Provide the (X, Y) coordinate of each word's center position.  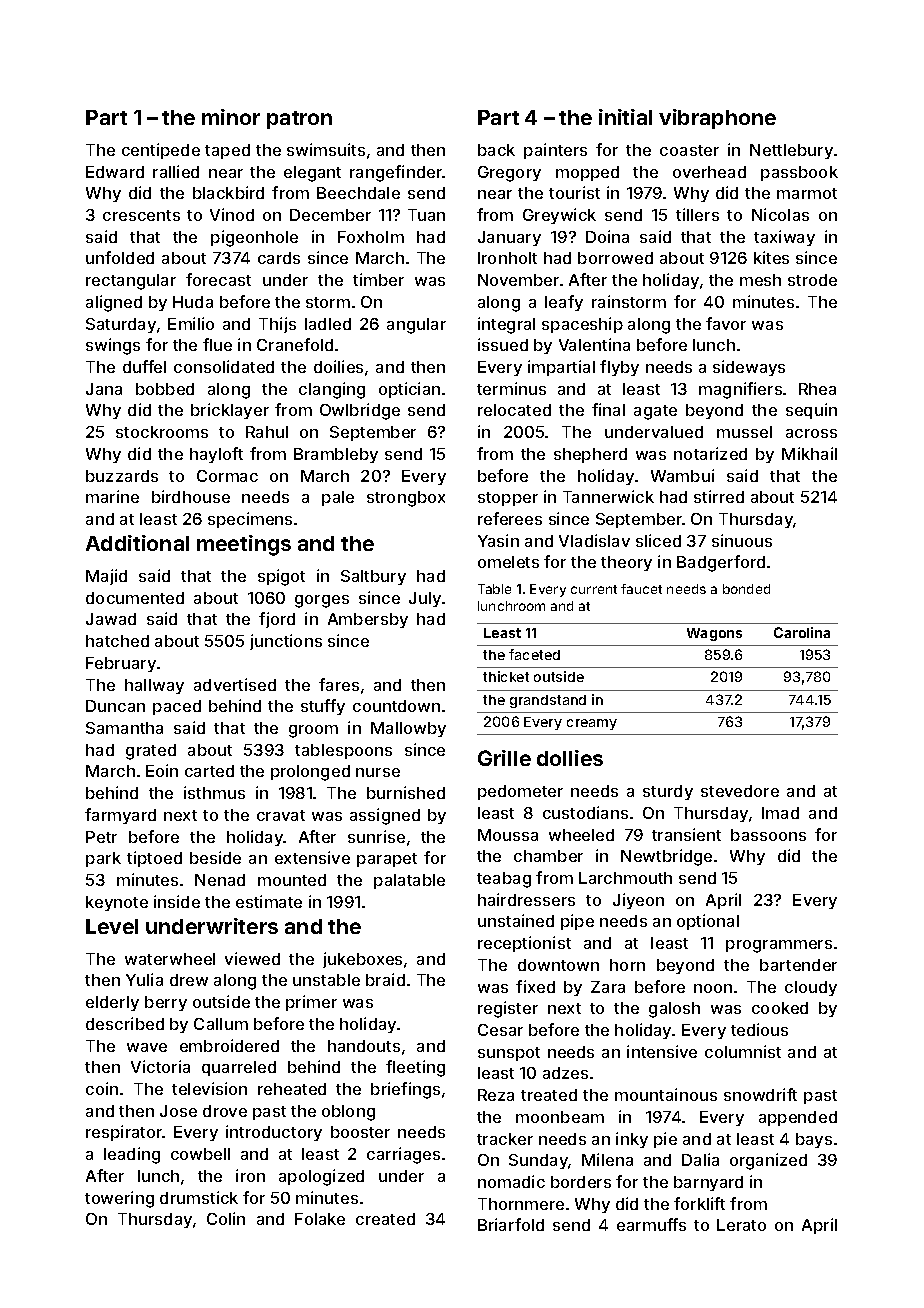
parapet (387, 860)
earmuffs (651, 1224)
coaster (689, 150)
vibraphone (717, 119)
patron (299, 120)
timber (378, 279)
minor (231, 117)
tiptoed (154, 859)
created (385, 1219)
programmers (779, 946)
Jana (104, 389)
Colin (226, 1218)
